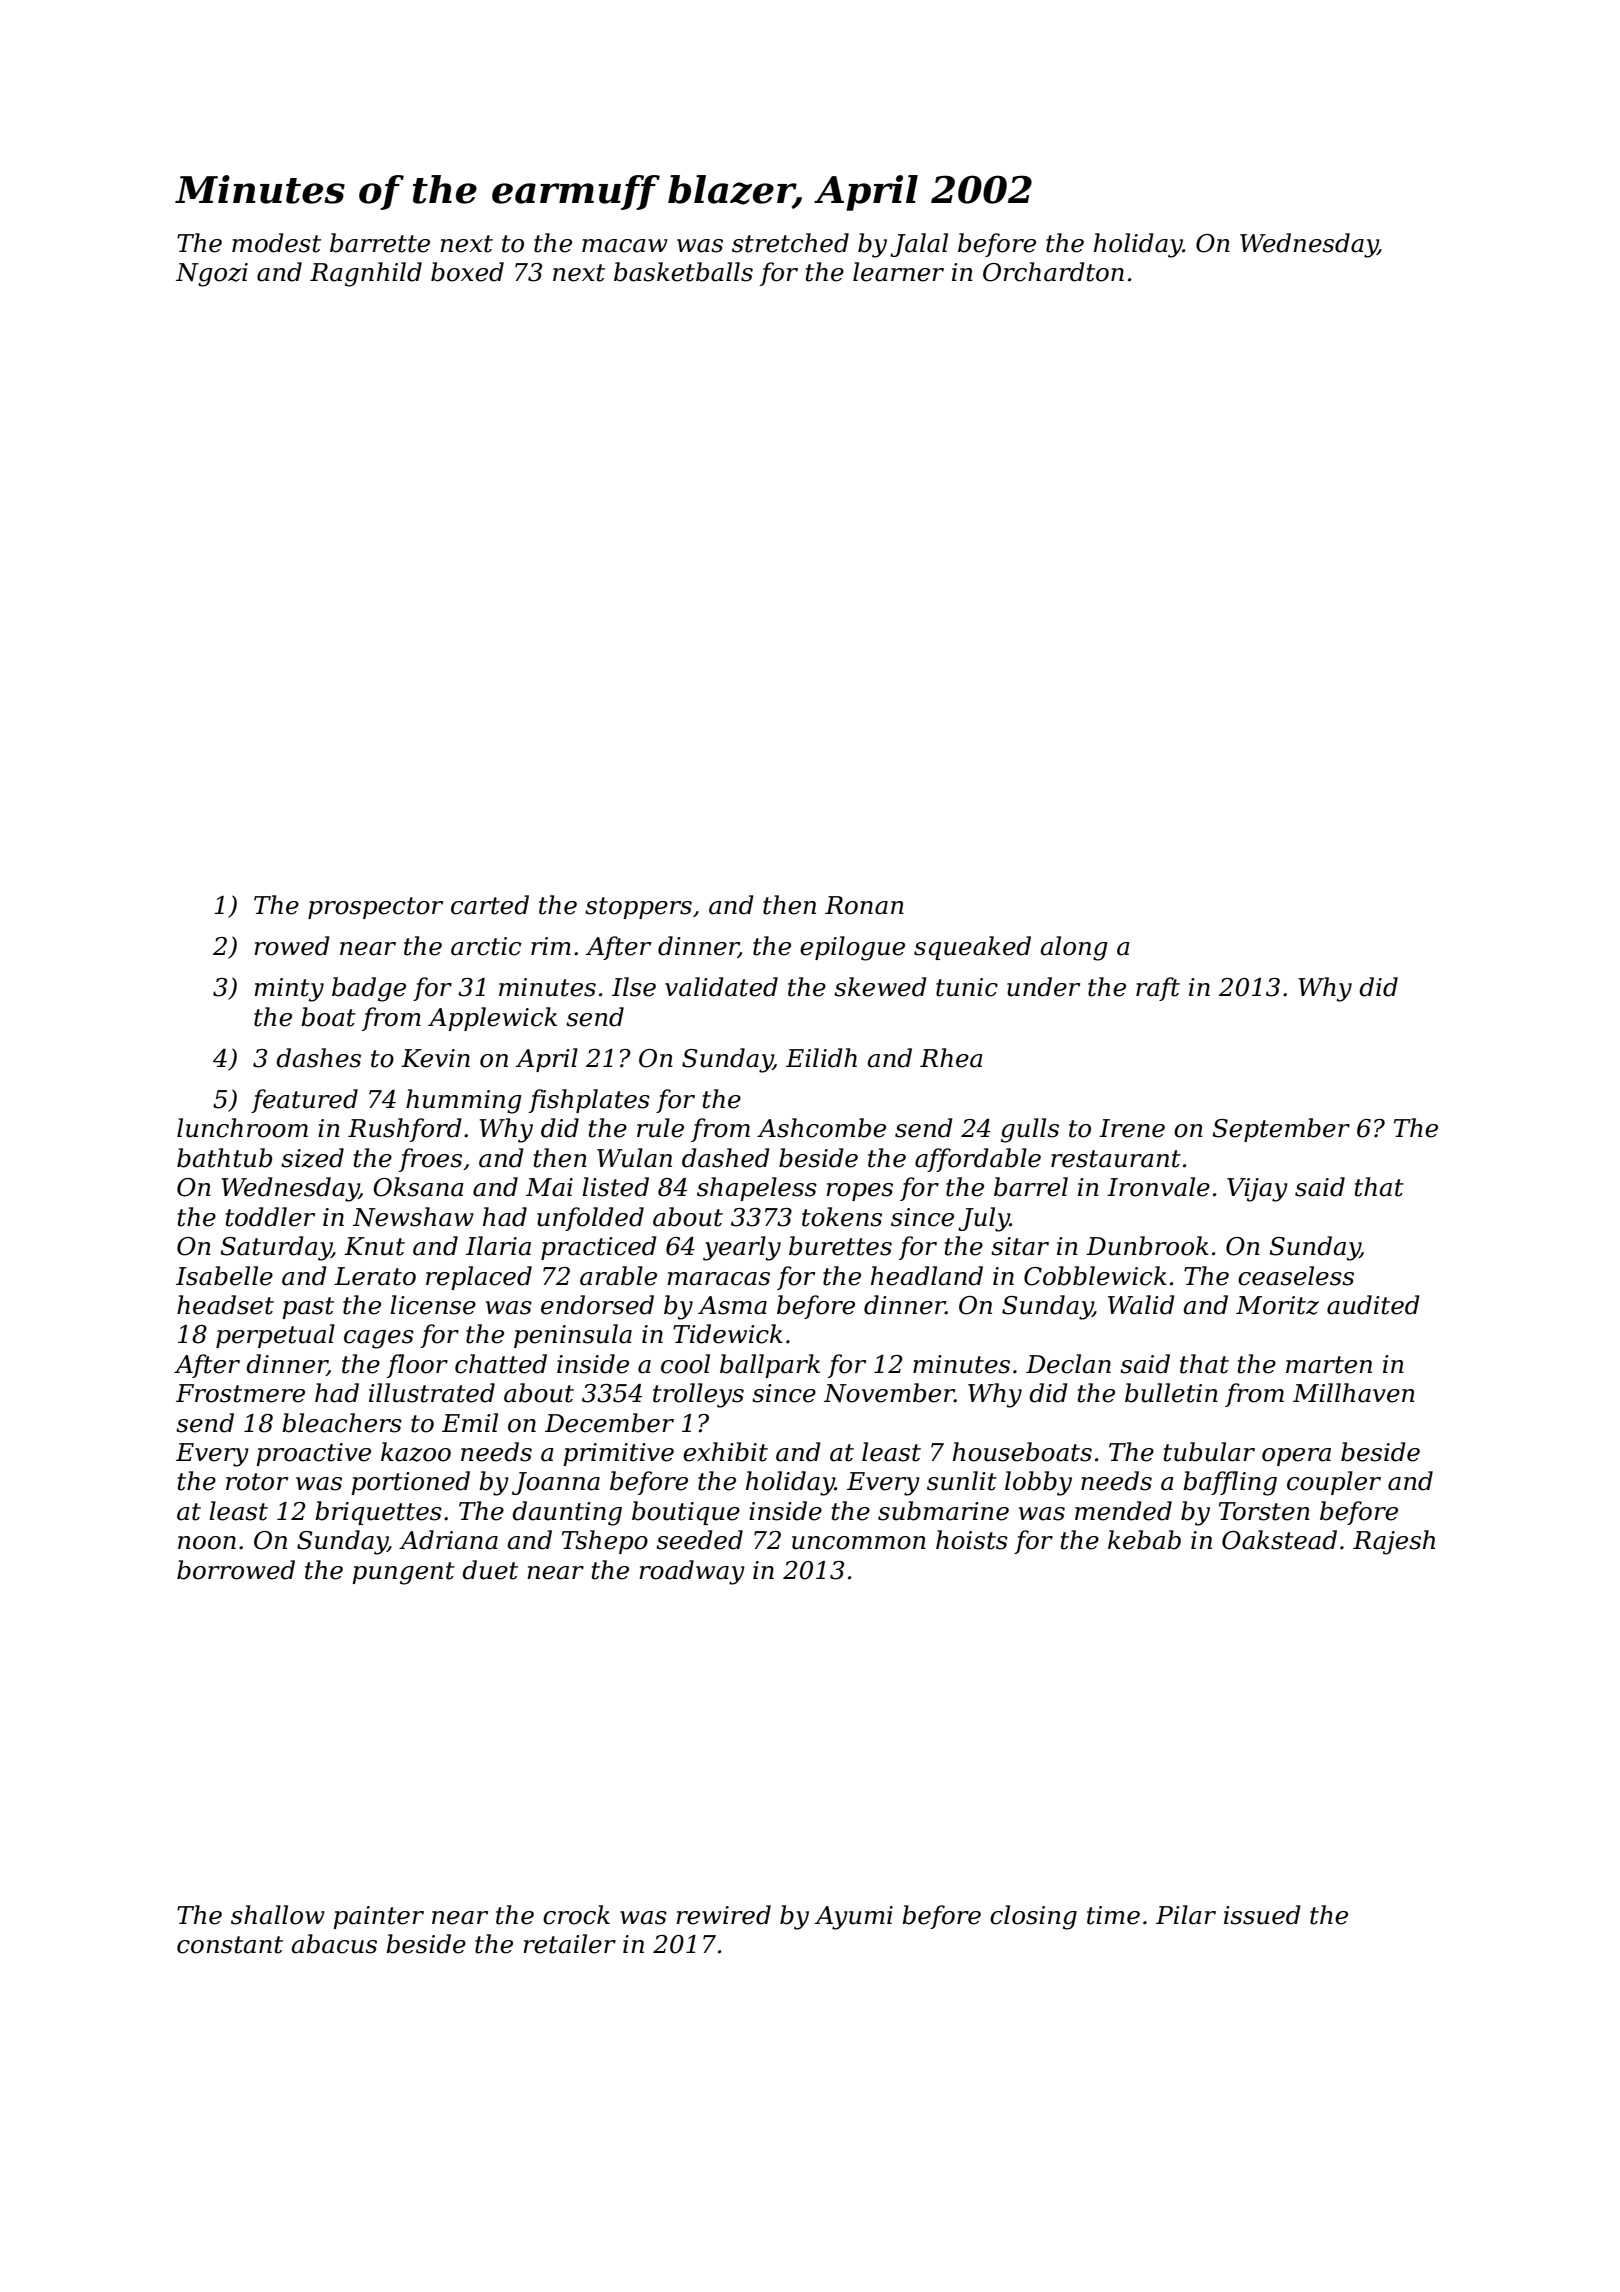 The image size is (1620, 2292). Describe the element at coordinates (1394, 1542) in the page. I see `Rajesh` at that location.
